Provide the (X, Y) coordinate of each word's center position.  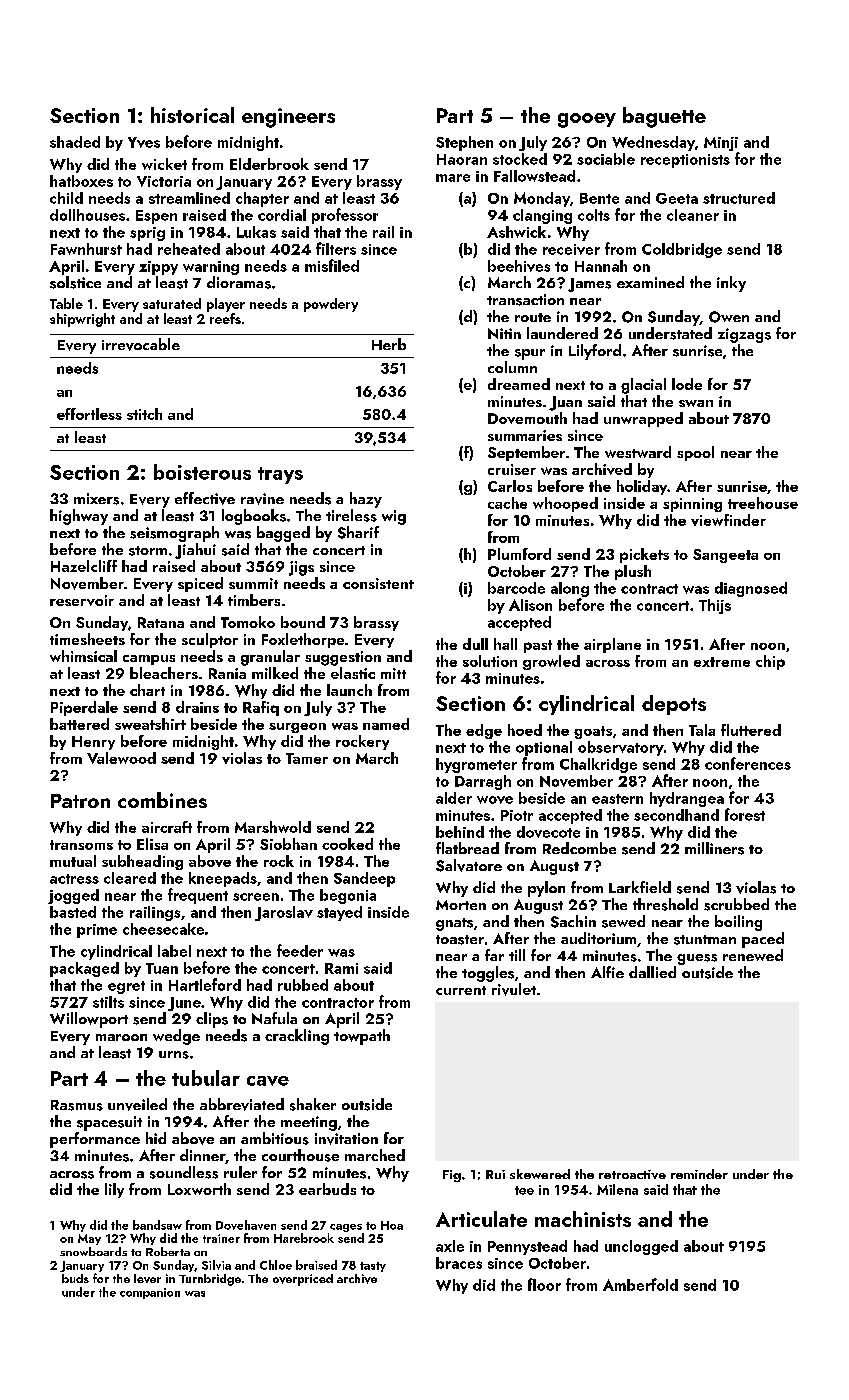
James (589, 285)
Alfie (607, 972)
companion (150, 1293)
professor (345, 216)
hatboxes (81, 181)
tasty (373, 1267)
